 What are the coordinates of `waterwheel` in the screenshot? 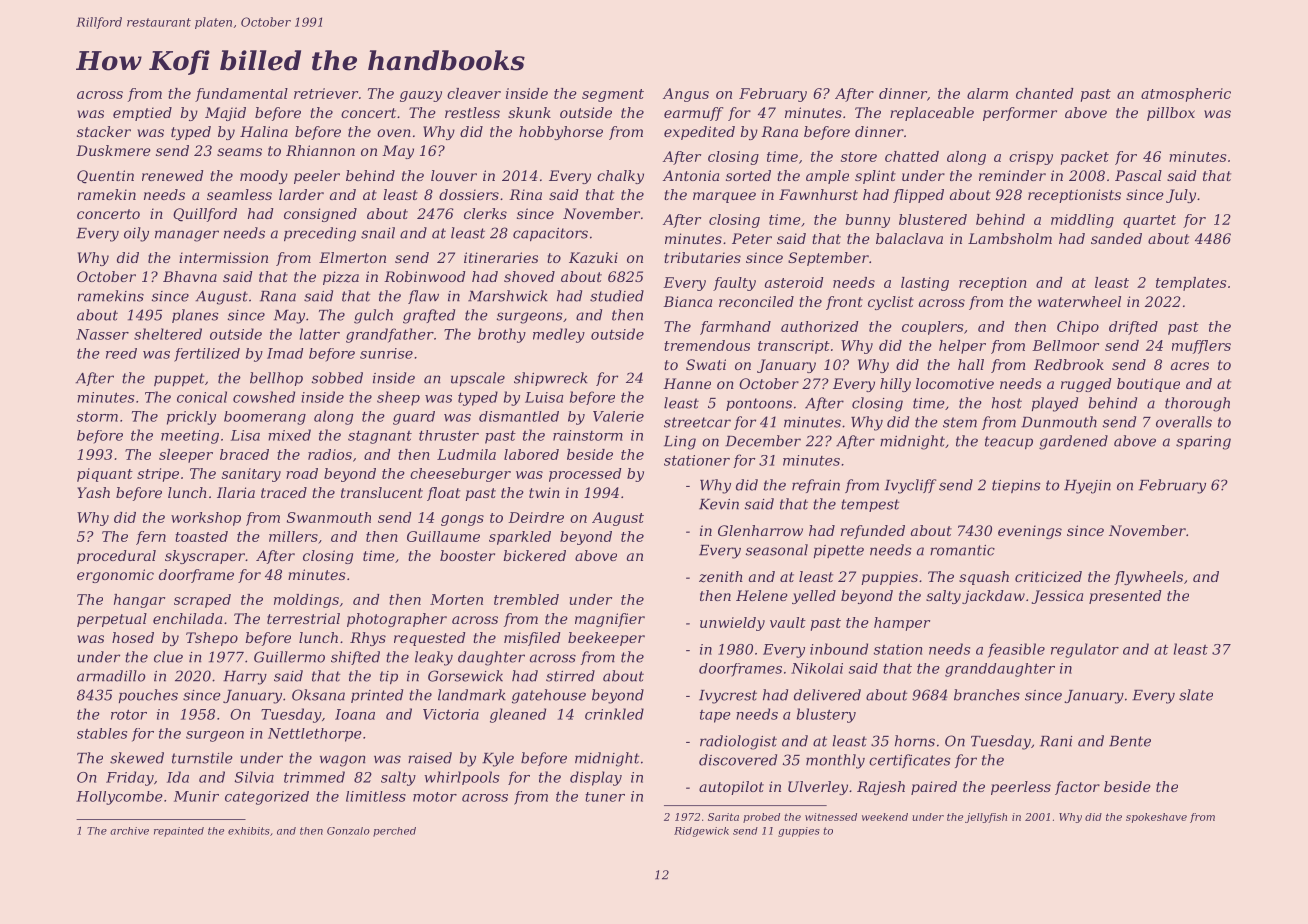 It's located at (1079, 301).
